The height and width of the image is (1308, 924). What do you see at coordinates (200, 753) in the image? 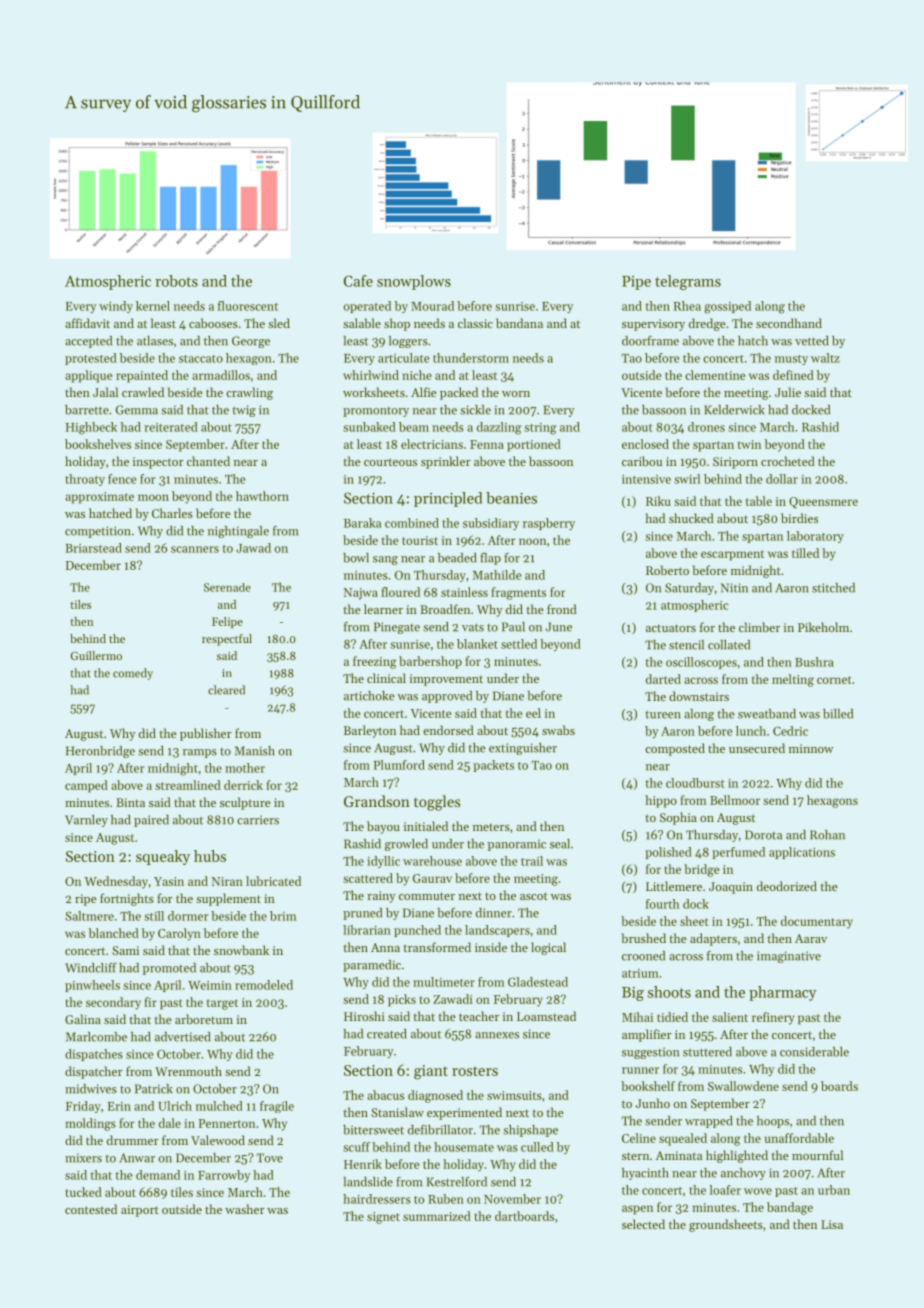
I see `ramps` at bounding box center [200, 753].
